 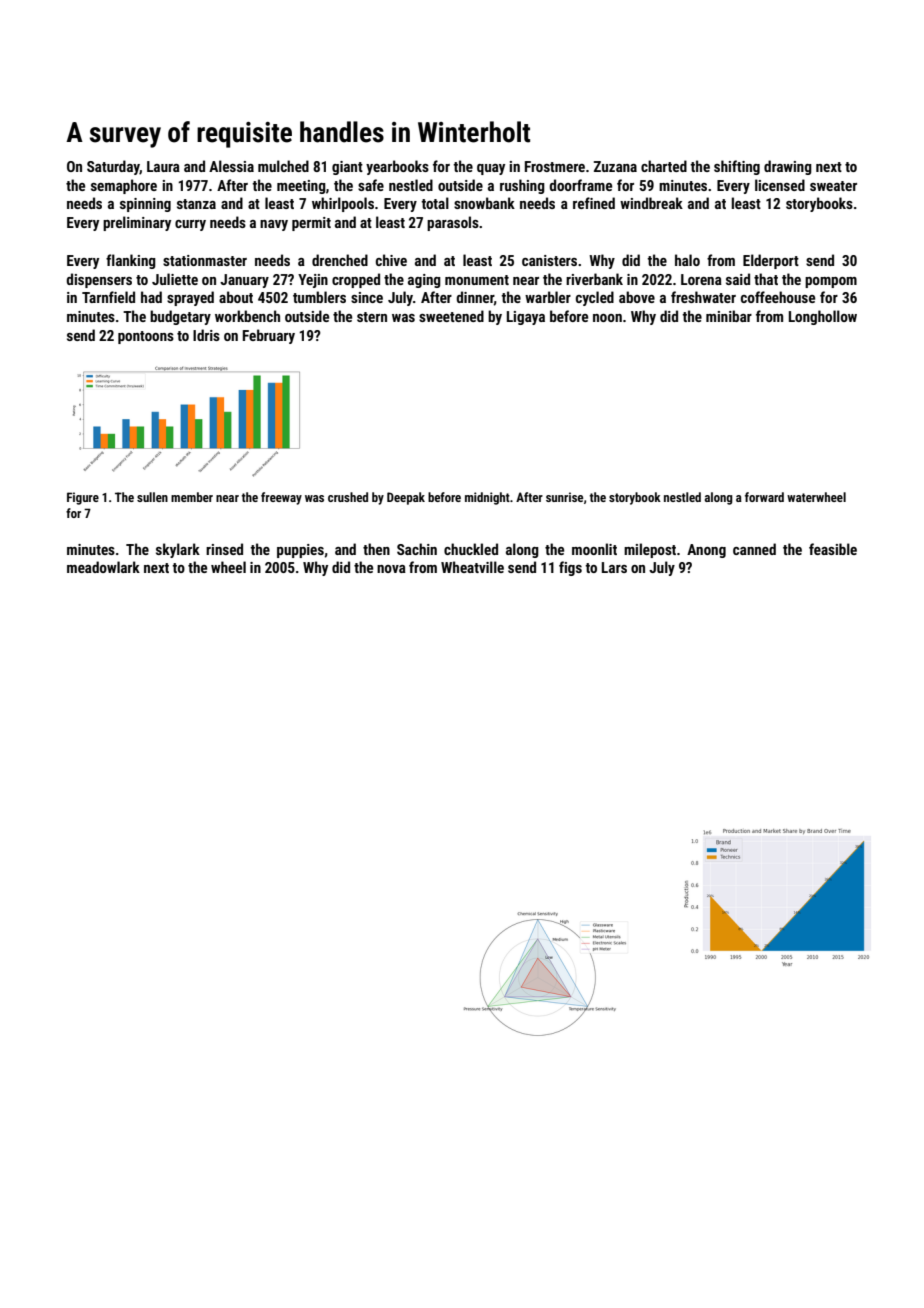 I want to click on pontoons, so click(x=146, y=337).
